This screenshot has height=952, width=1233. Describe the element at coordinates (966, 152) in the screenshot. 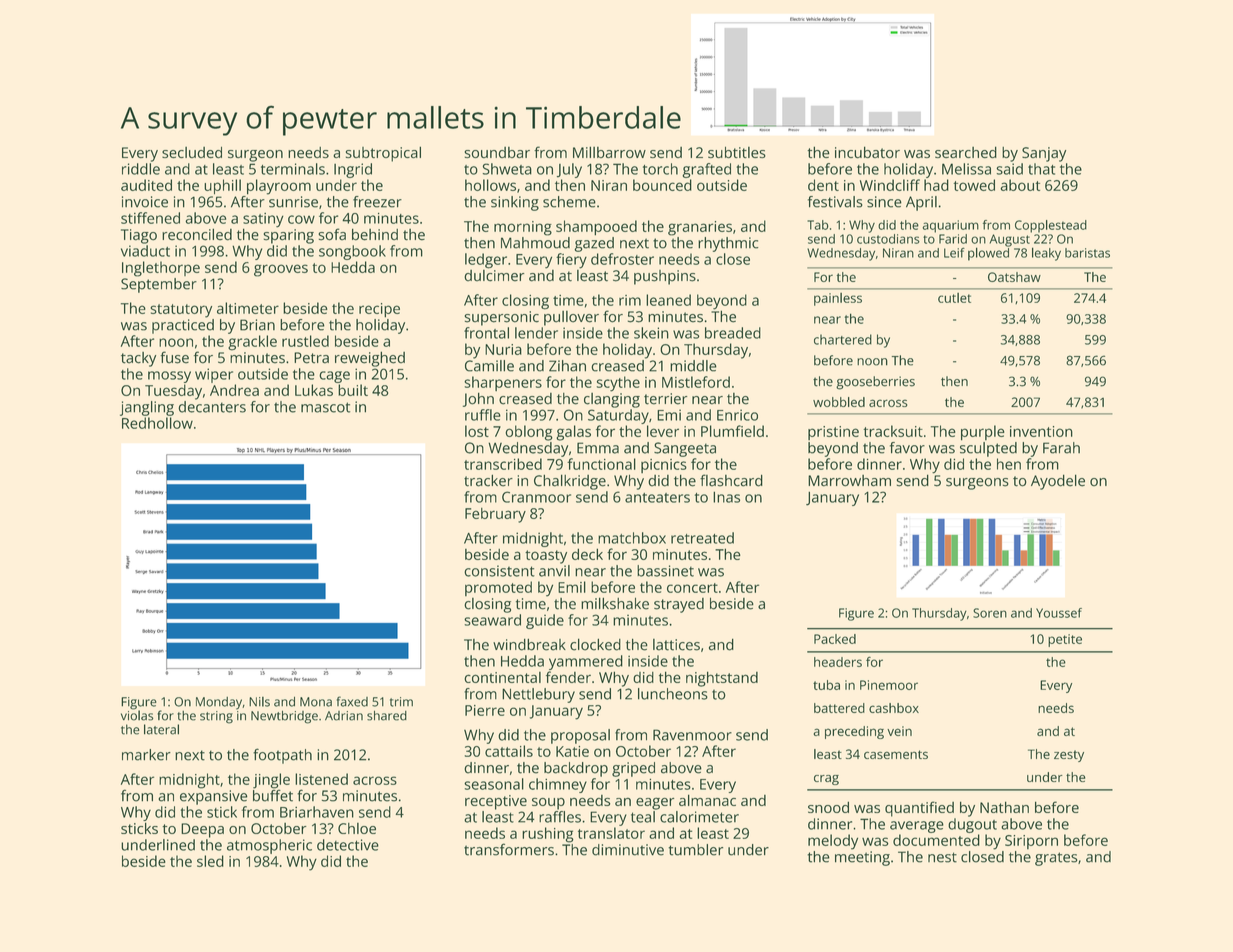

I see `searched` at that location.
